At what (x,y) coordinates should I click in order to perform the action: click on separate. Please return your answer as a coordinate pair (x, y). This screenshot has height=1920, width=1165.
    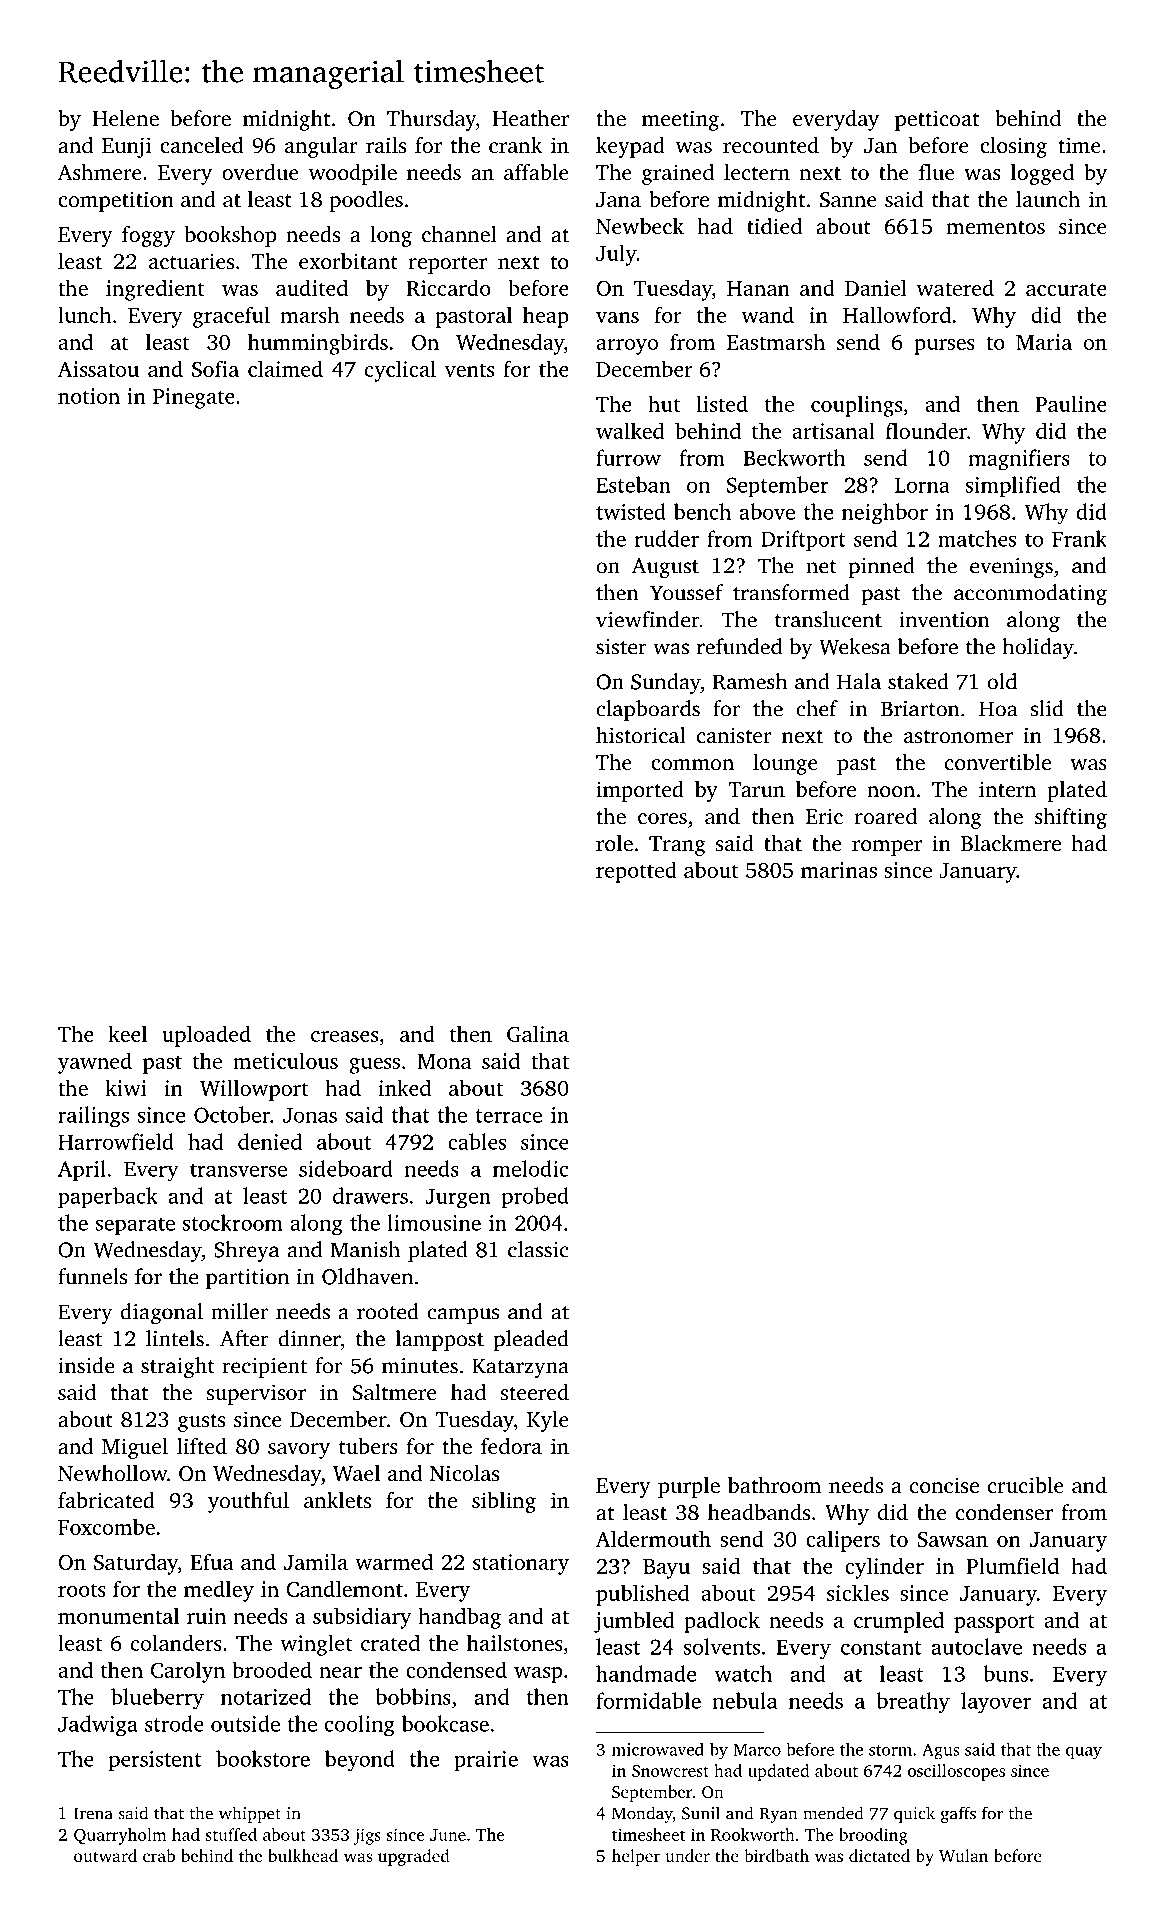
    Looking at the image, I should click on (135, 1226).
